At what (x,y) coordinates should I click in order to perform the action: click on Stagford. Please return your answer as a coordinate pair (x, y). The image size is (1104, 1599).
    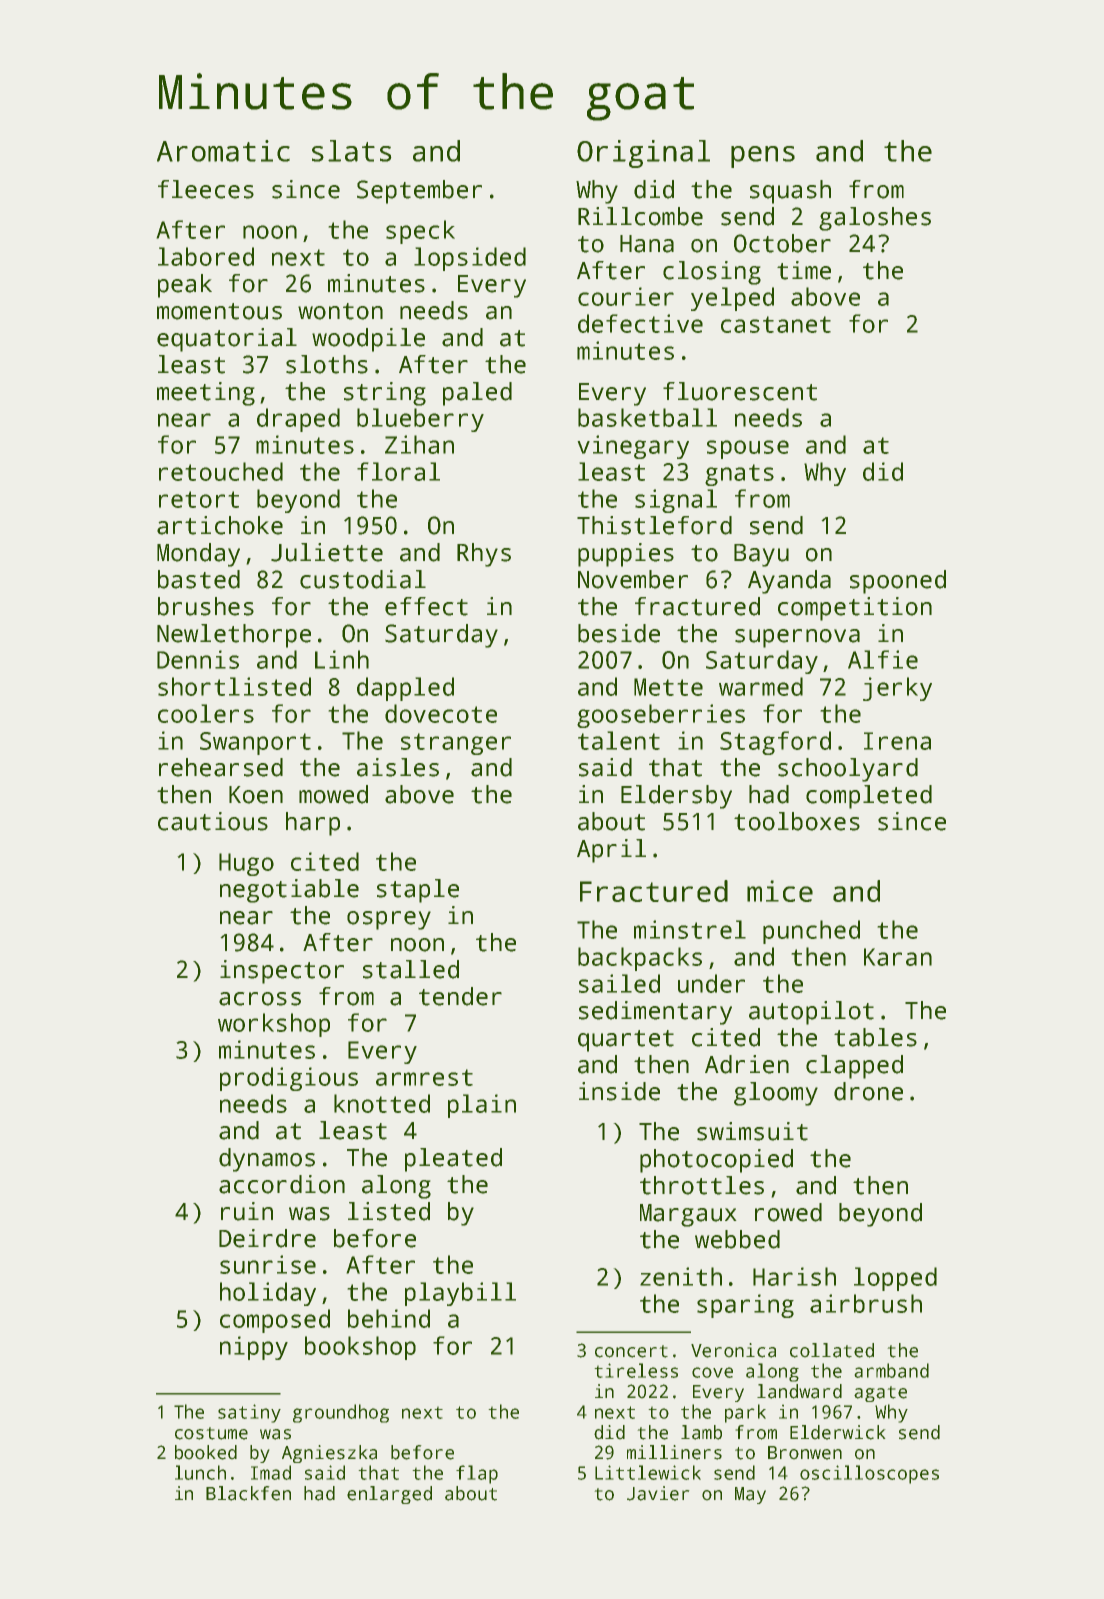
    Looking at the image, I should click on (775, 743).
